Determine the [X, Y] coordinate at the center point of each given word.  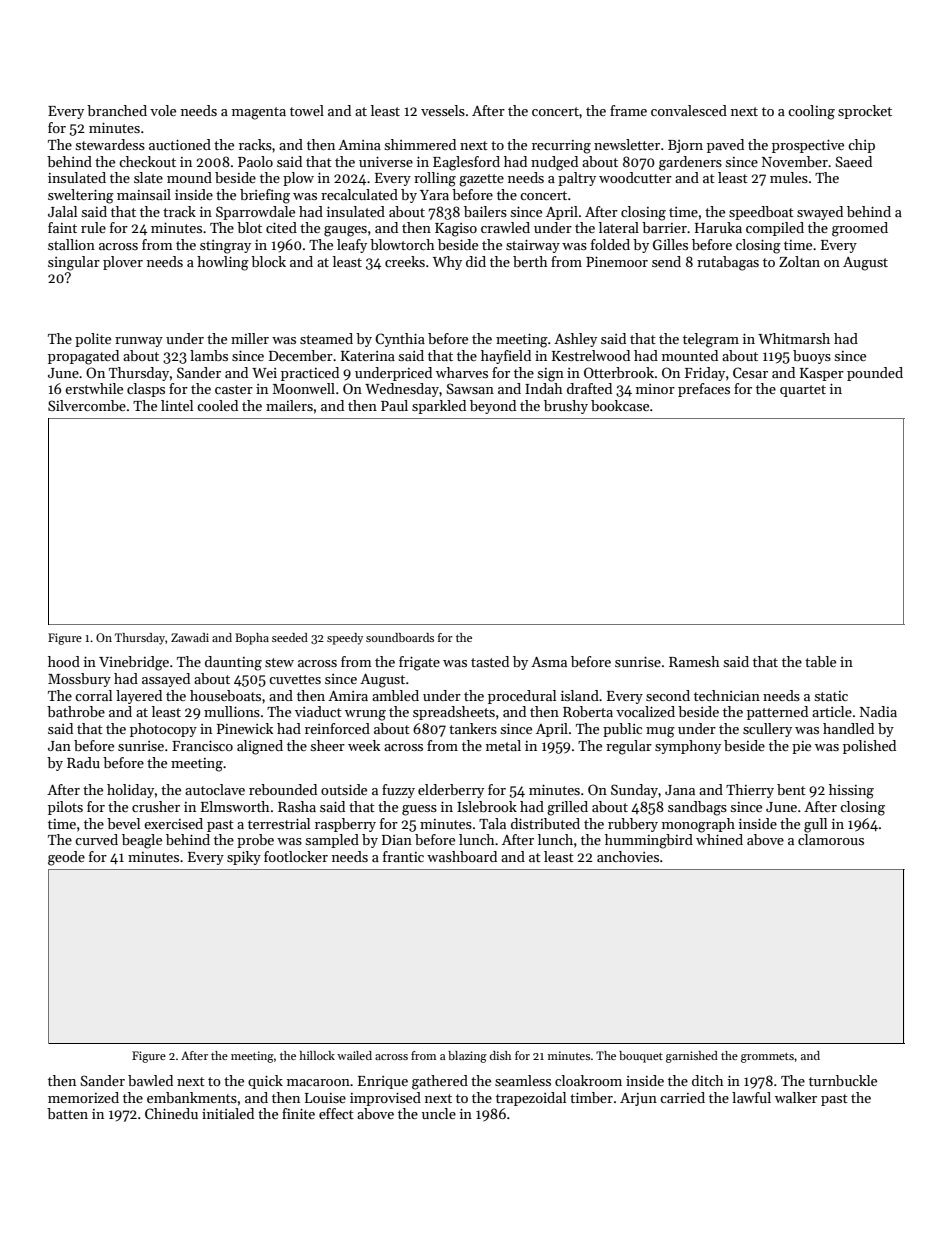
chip [861, 146]
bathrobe [76, 711]
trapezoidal [531, 1099]
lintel [177, 405]
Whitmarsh [794, 338]
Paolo [255, 161]
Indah [544, 388]
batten [67, 1113]
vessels [443, 110]
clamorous [831, 839]
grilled [567, 808]
